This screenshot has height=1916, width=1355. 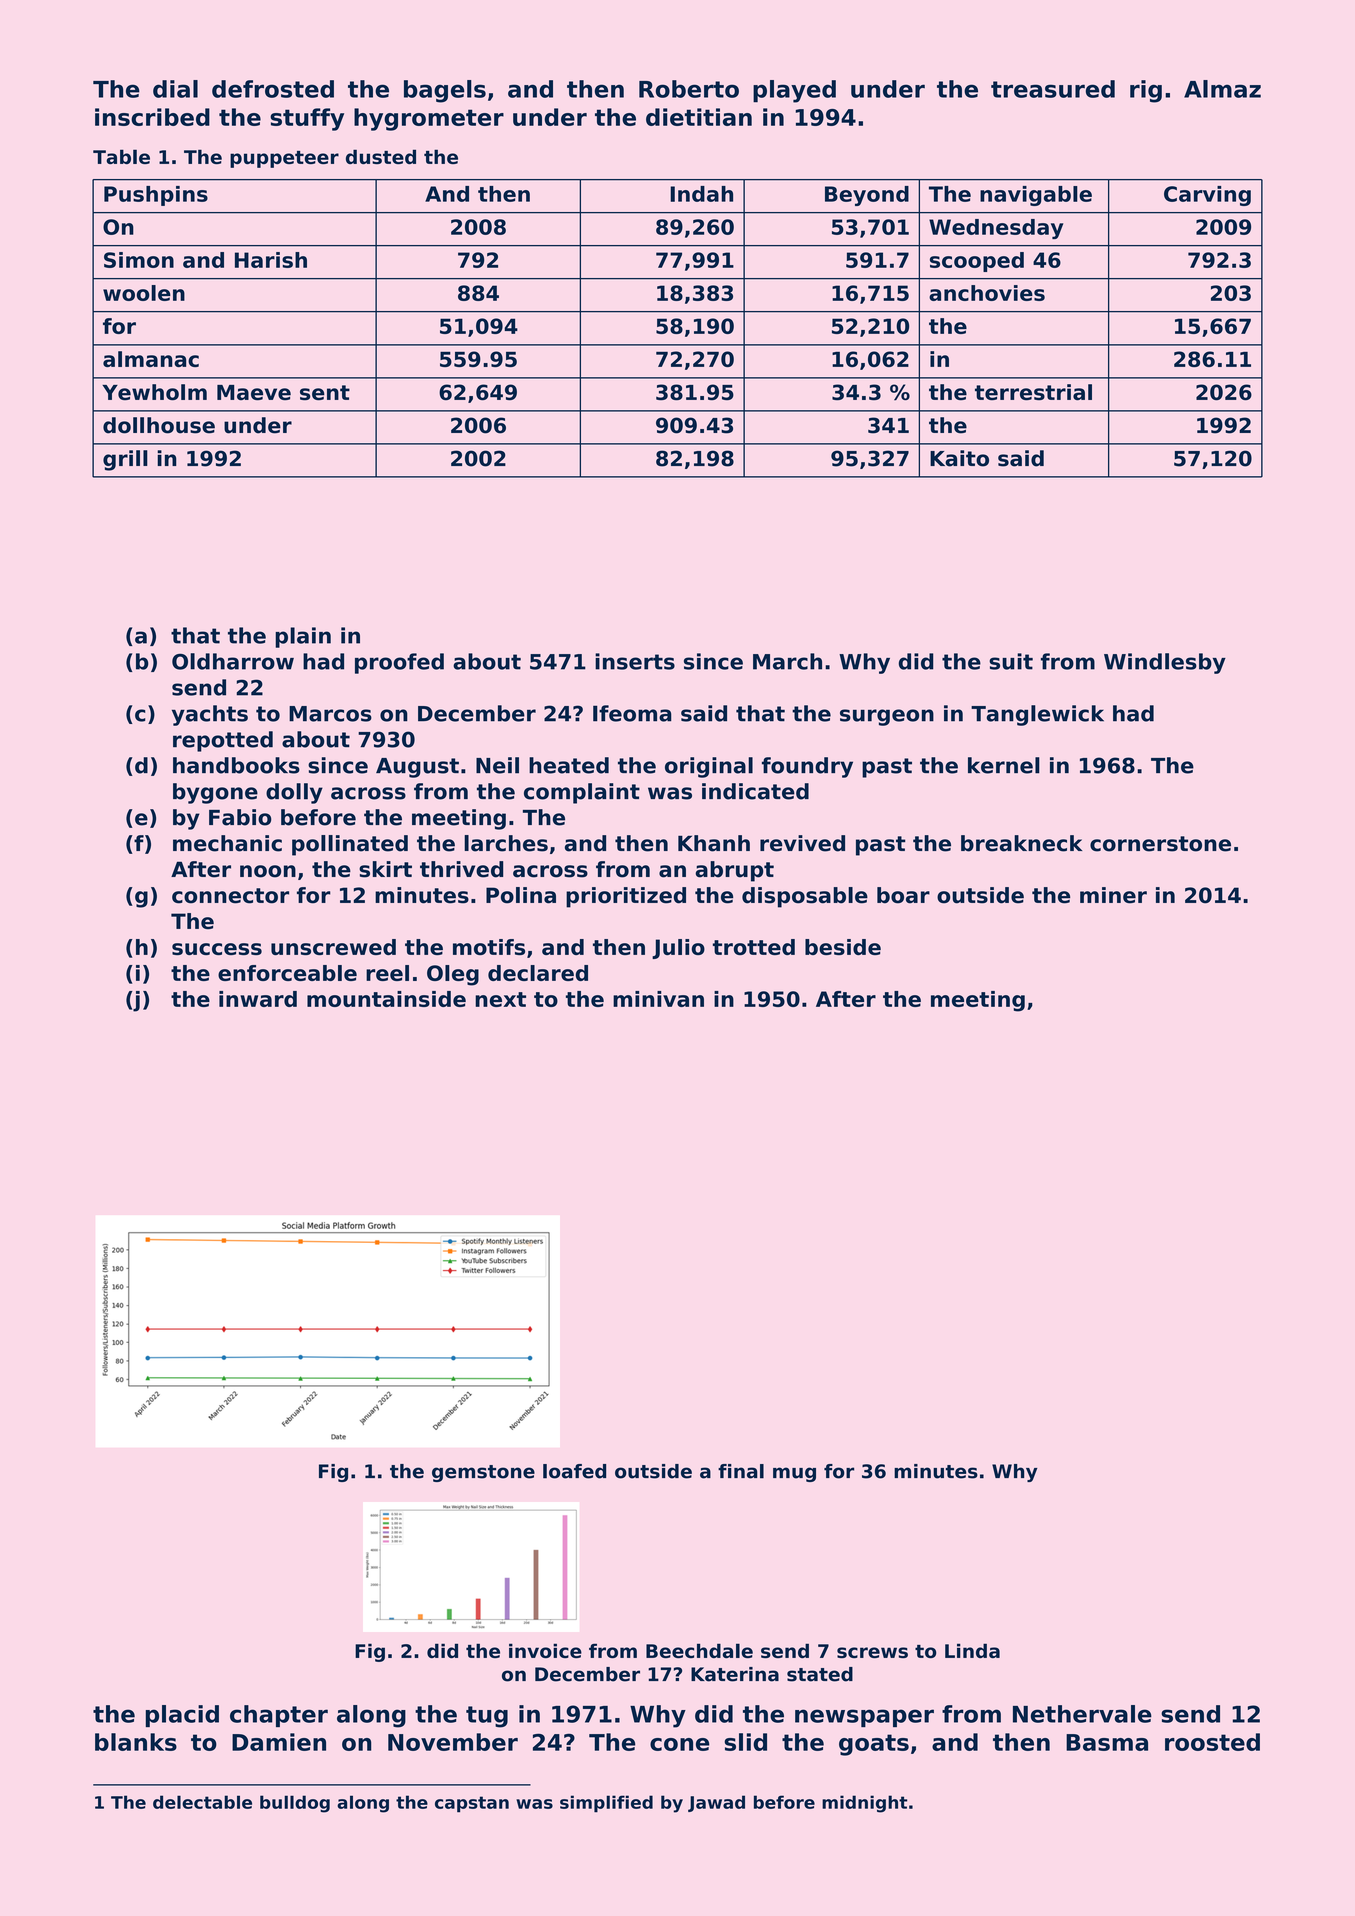 I want to click on almanac, so click(x=151, y=359).
